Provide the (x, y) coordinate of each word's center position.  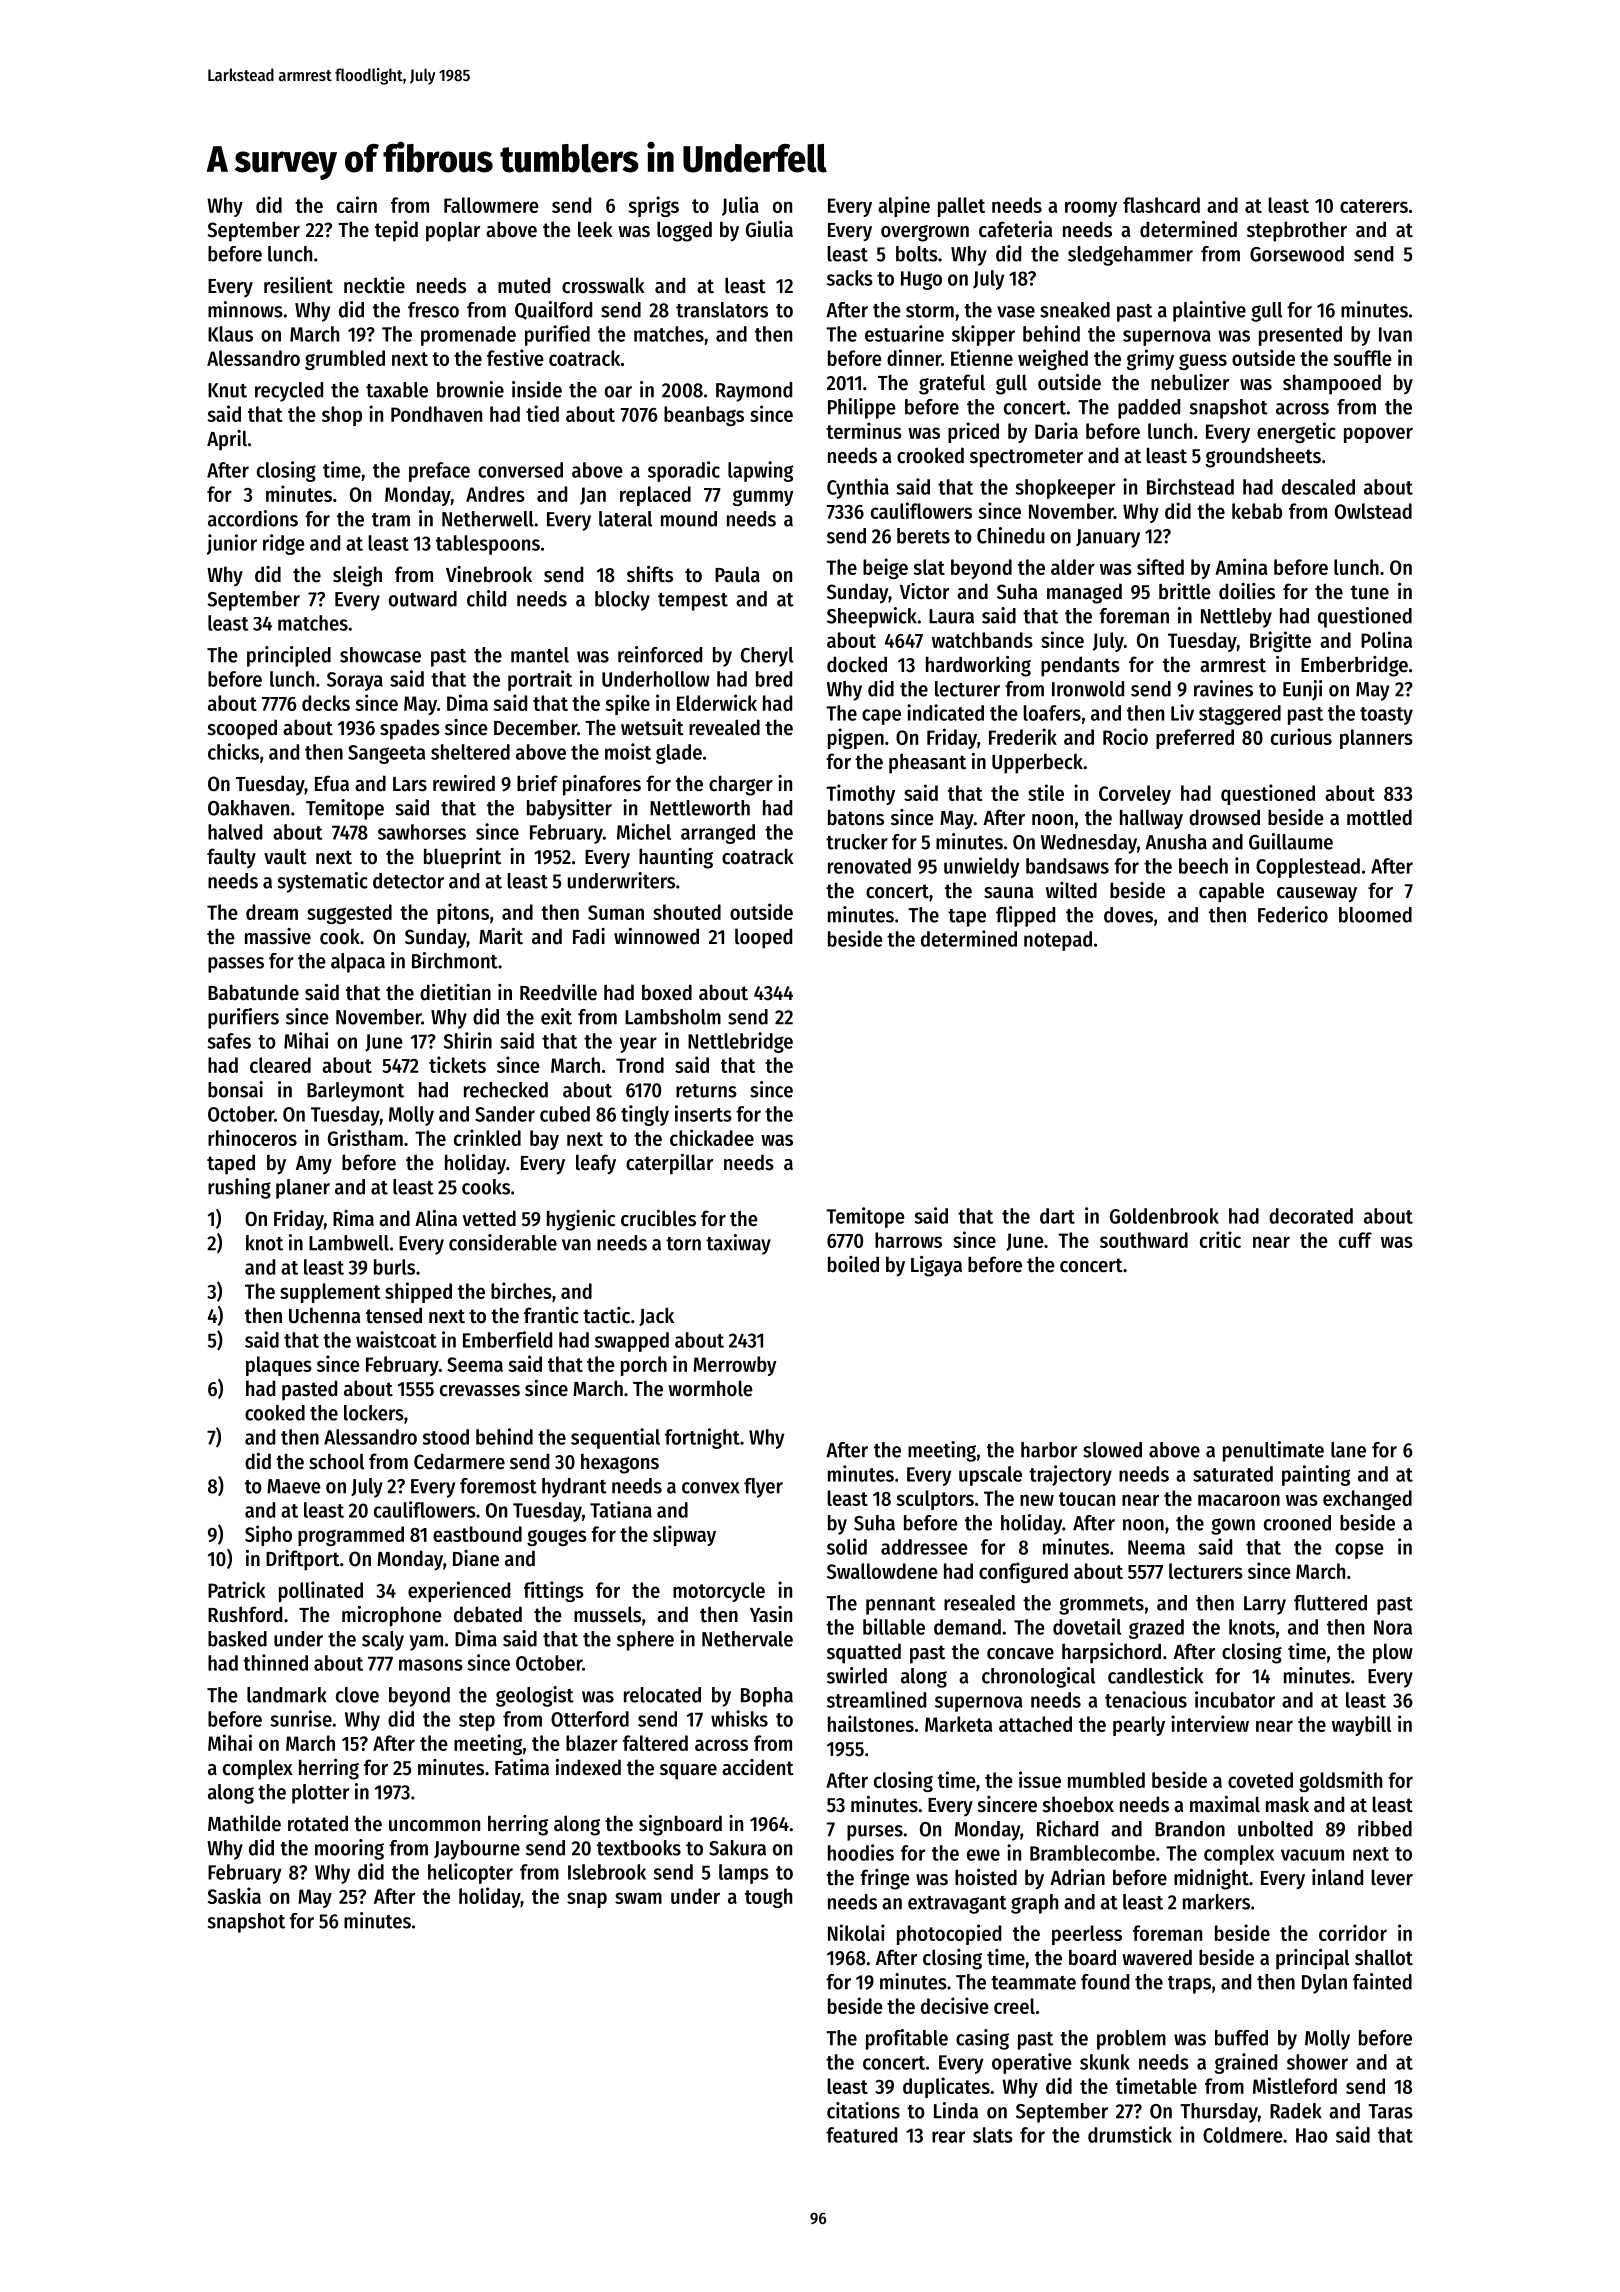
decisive (955, 2005)
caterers (1374, 206)
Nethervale (747, 1639)
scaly (383, 1641)
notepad (1058, 941)
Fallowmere (491, 205)
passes (236, 965)
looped (763, 938)
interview (1210, 1723)
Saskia (234, 1895)
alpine (904, 206)
